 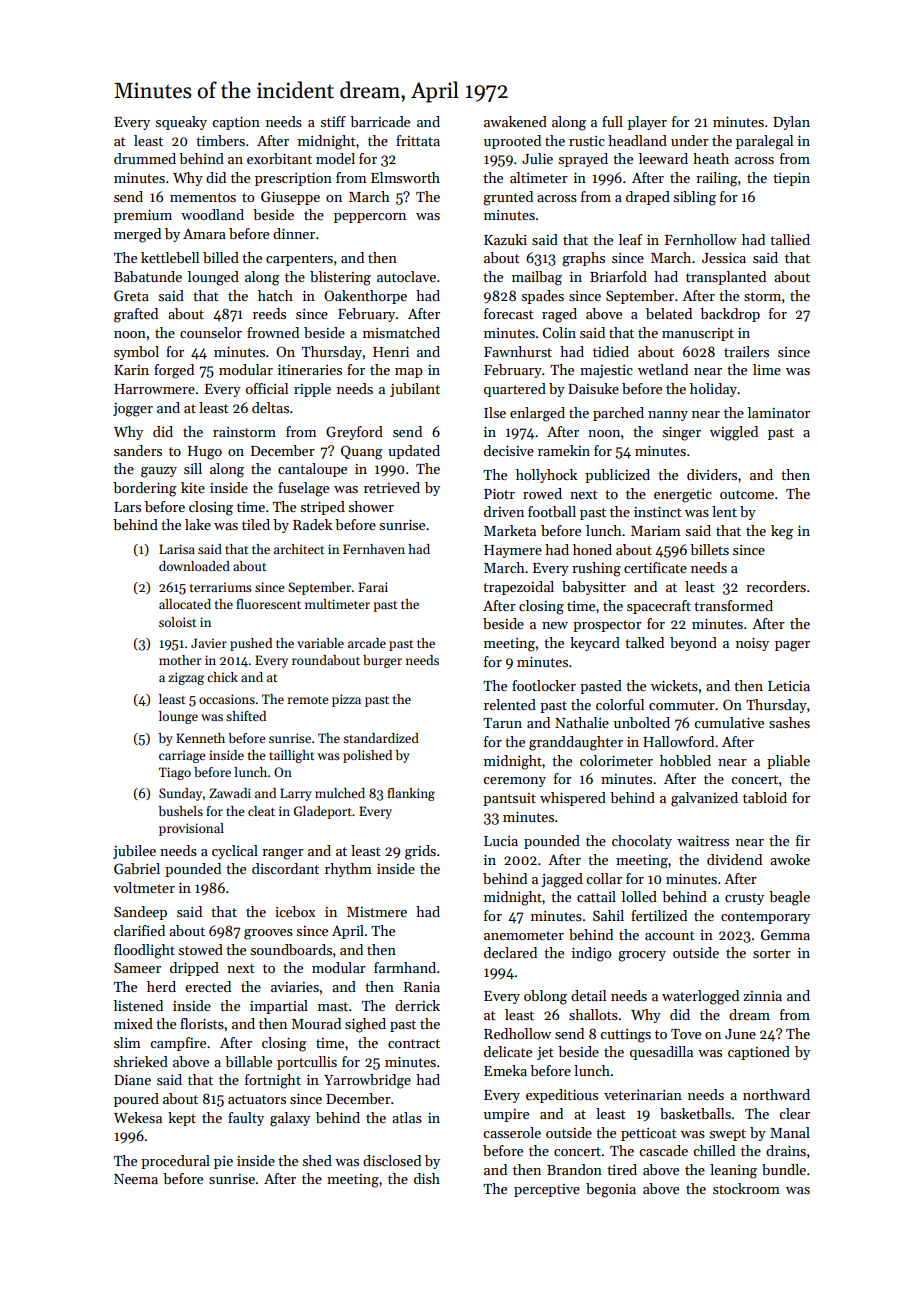 I want to click on dinner, so click(x=294, y=233).
